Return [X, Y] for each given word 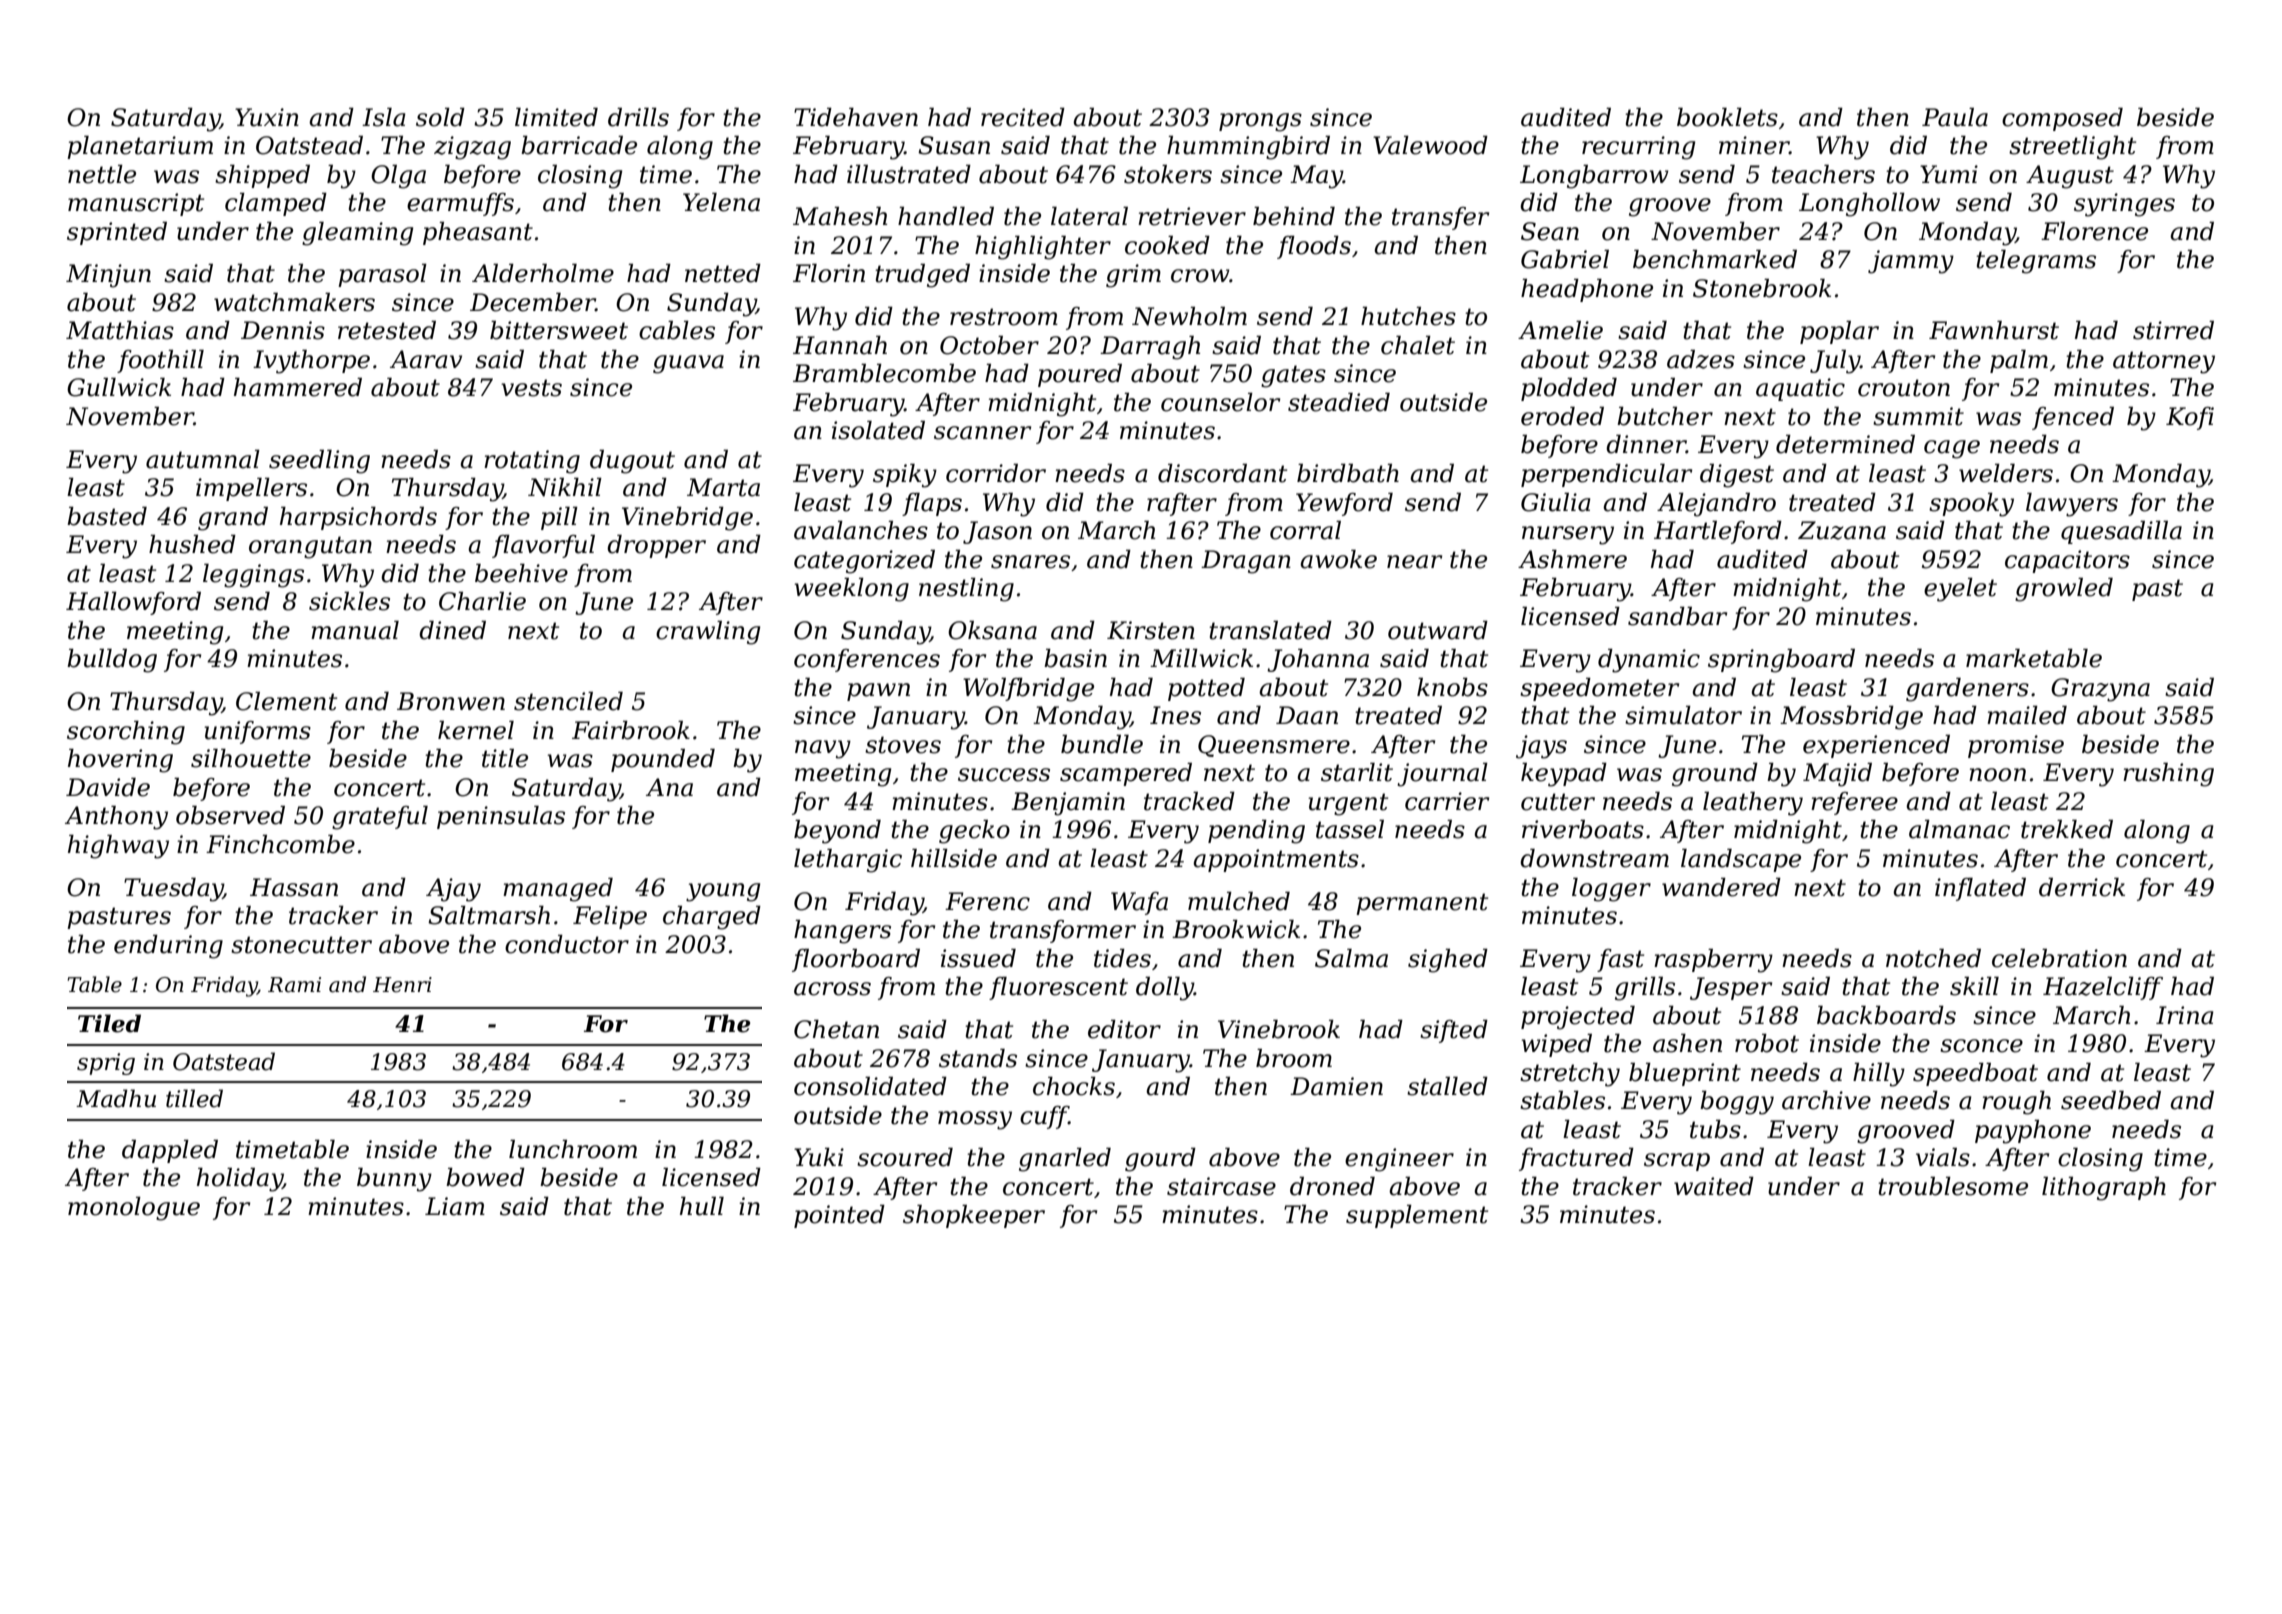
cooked [1167, 245]
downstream [1594, 858]
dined [452, 630]
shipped [262, 176]
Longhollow [1869, 205]
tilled [194, 1098]
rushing [2168, 775]
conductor [567, 944]
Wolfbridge [1028, 690]
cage [1952, 449]
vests [531, 388]
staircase [1221, 1186]
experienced [1876, 746]
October [989, 345]
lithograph [2104, 1189]
